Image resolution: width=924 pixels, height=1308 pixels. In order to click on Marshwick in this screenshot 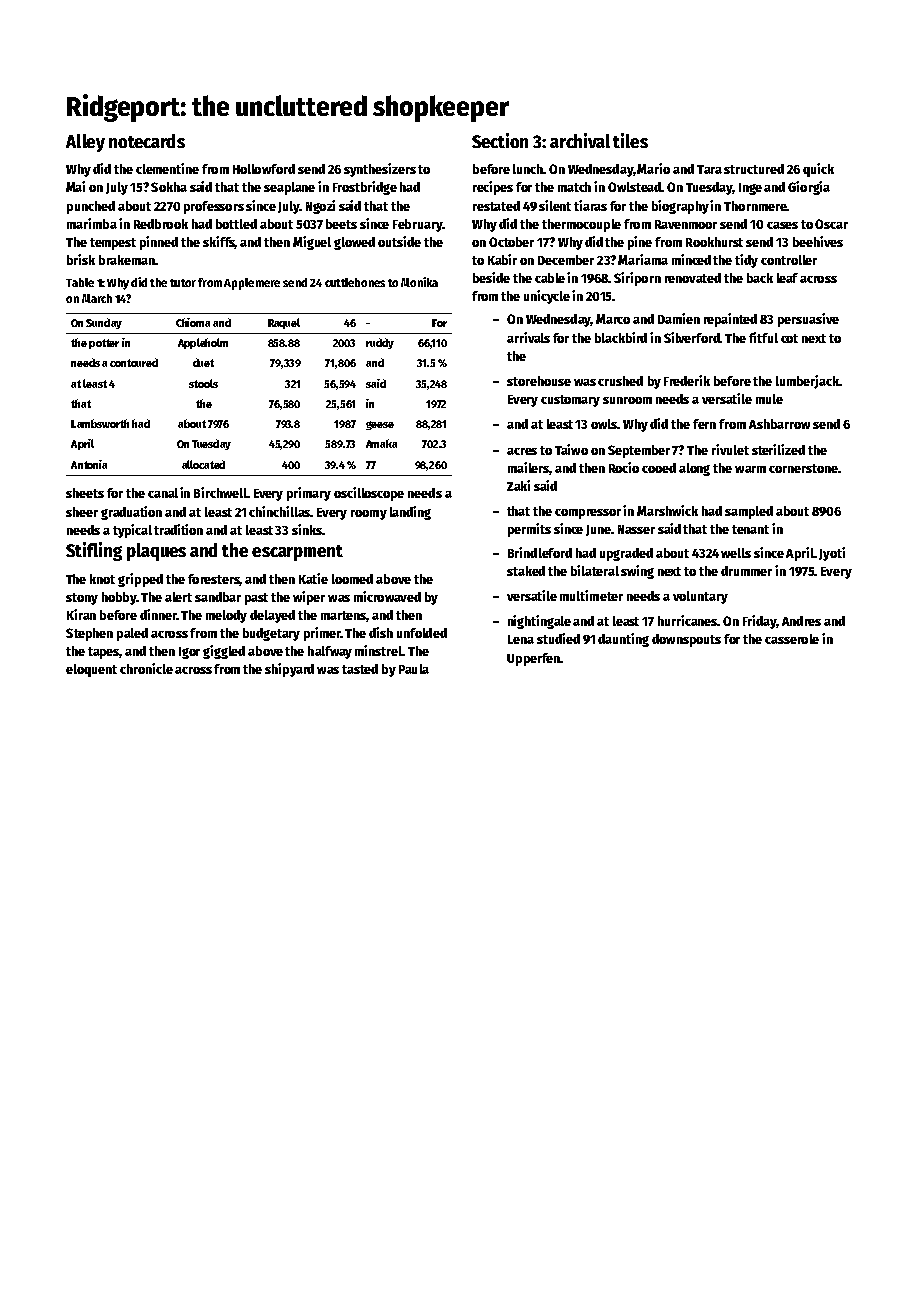, I will do `click(667, 510)`.
